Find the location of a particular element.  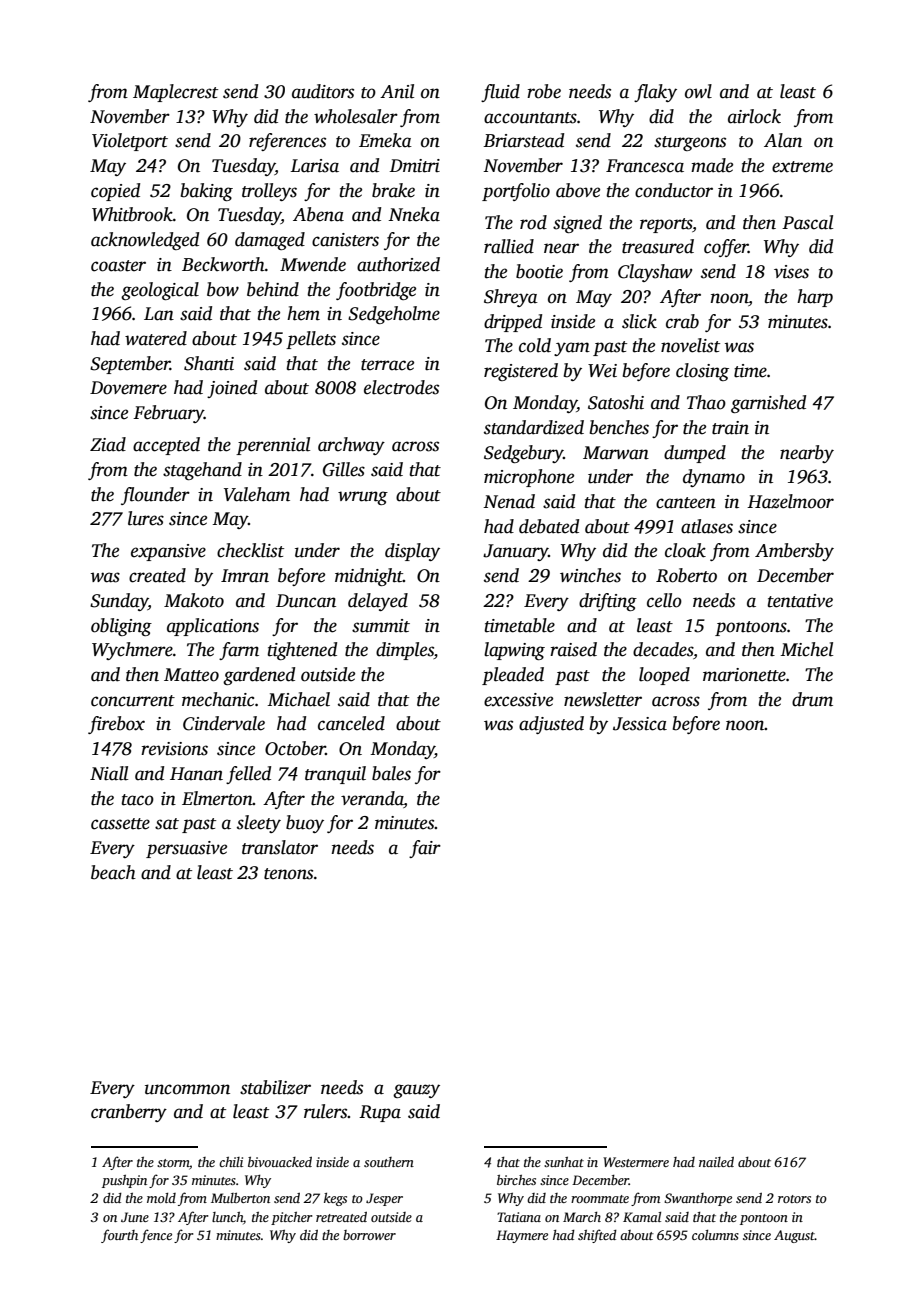

rotors is located at coordinates (794, 1199).
